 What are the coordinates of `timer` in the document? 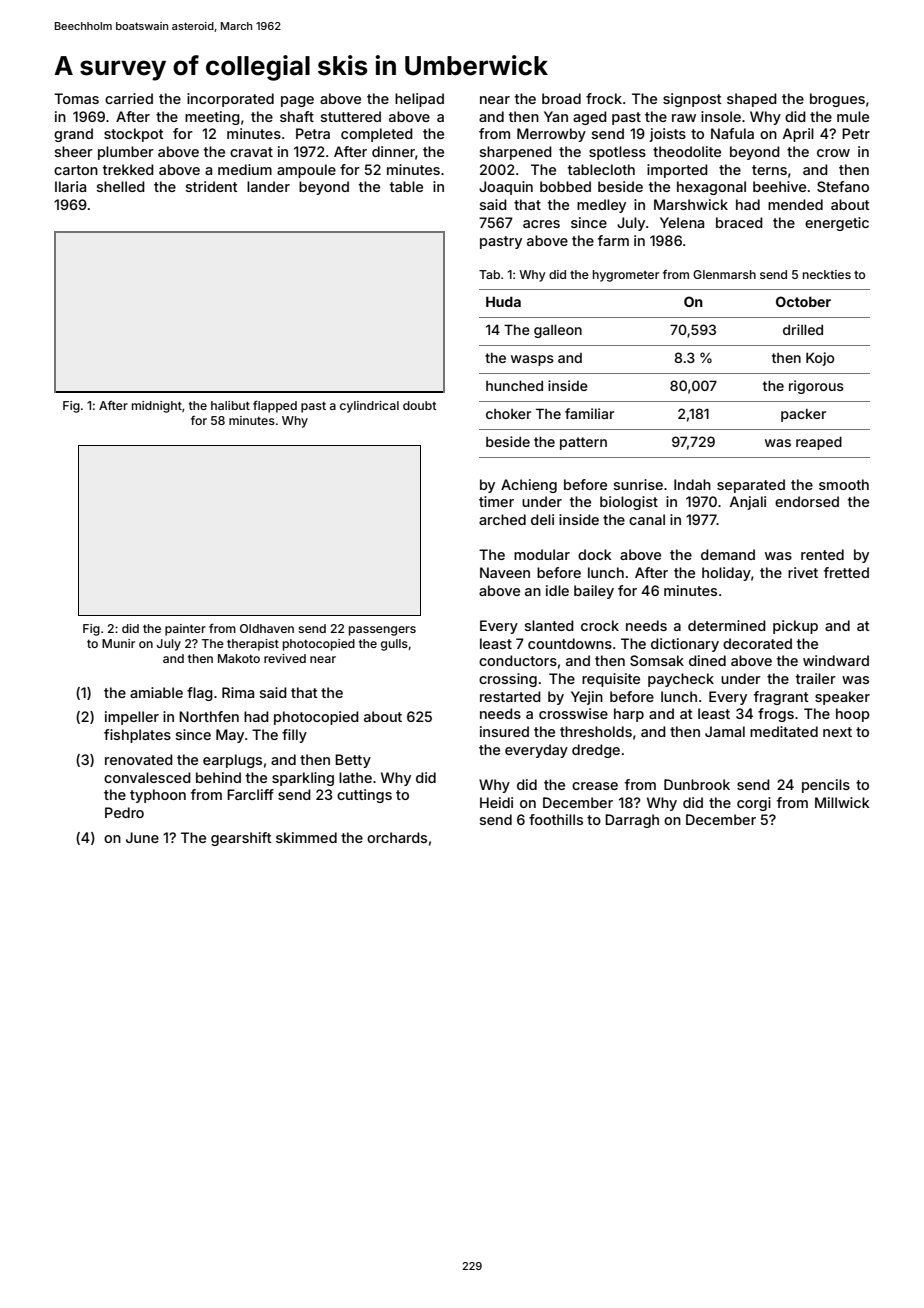 It's located at (496, 501).
